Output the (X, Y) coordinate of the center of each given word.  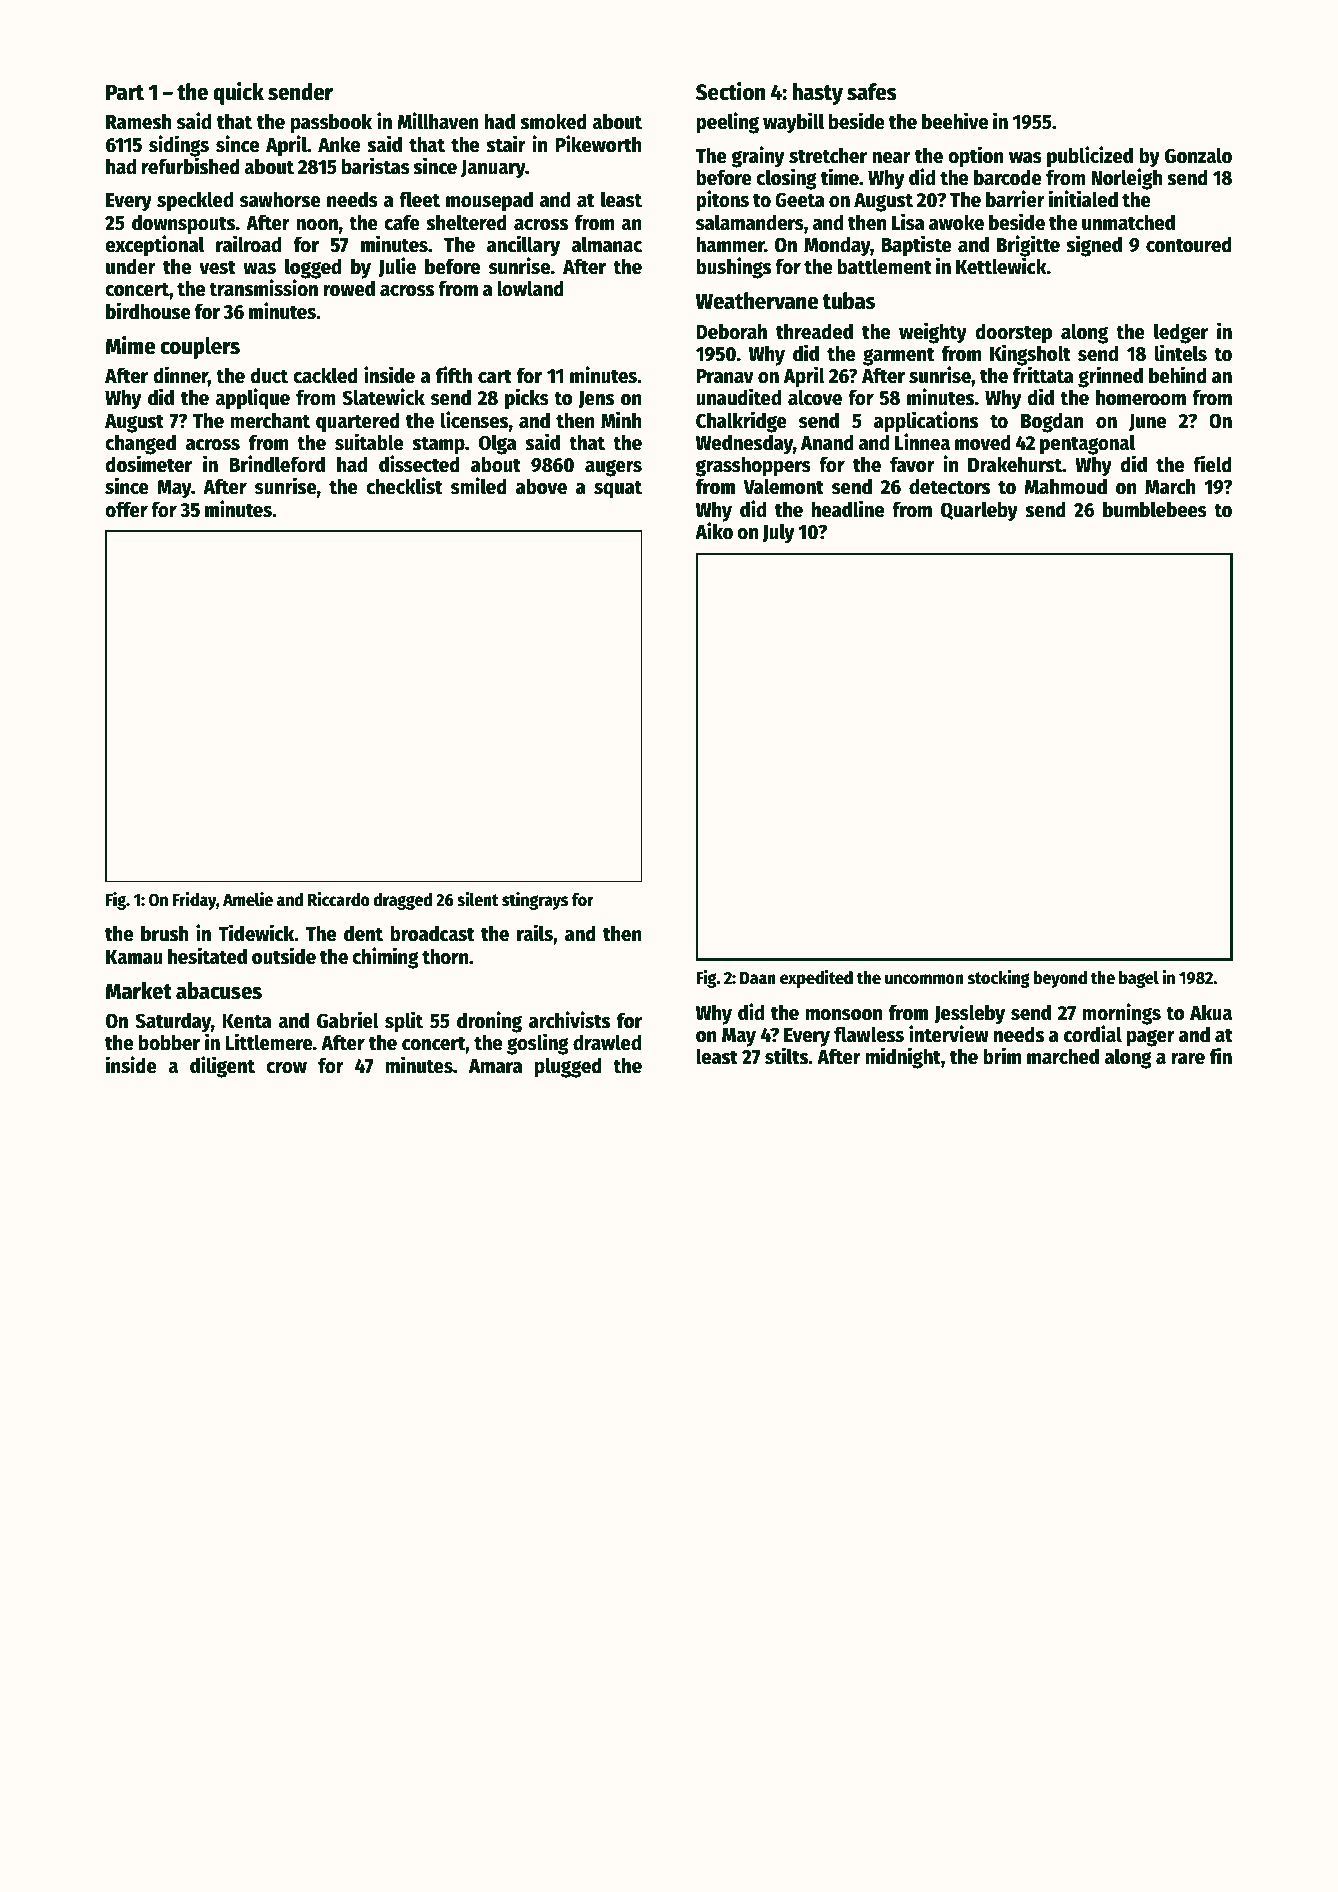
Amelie (248, 899)
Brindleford (277, 464)
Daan (758, 978)
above (541, 486)
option (976, 157)
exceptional (154, 246)
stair (506, 144)
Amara (495, 1066)
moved (983, 442)
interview (949, 1034)
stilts (787, 1056)
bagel (1139, 979)
